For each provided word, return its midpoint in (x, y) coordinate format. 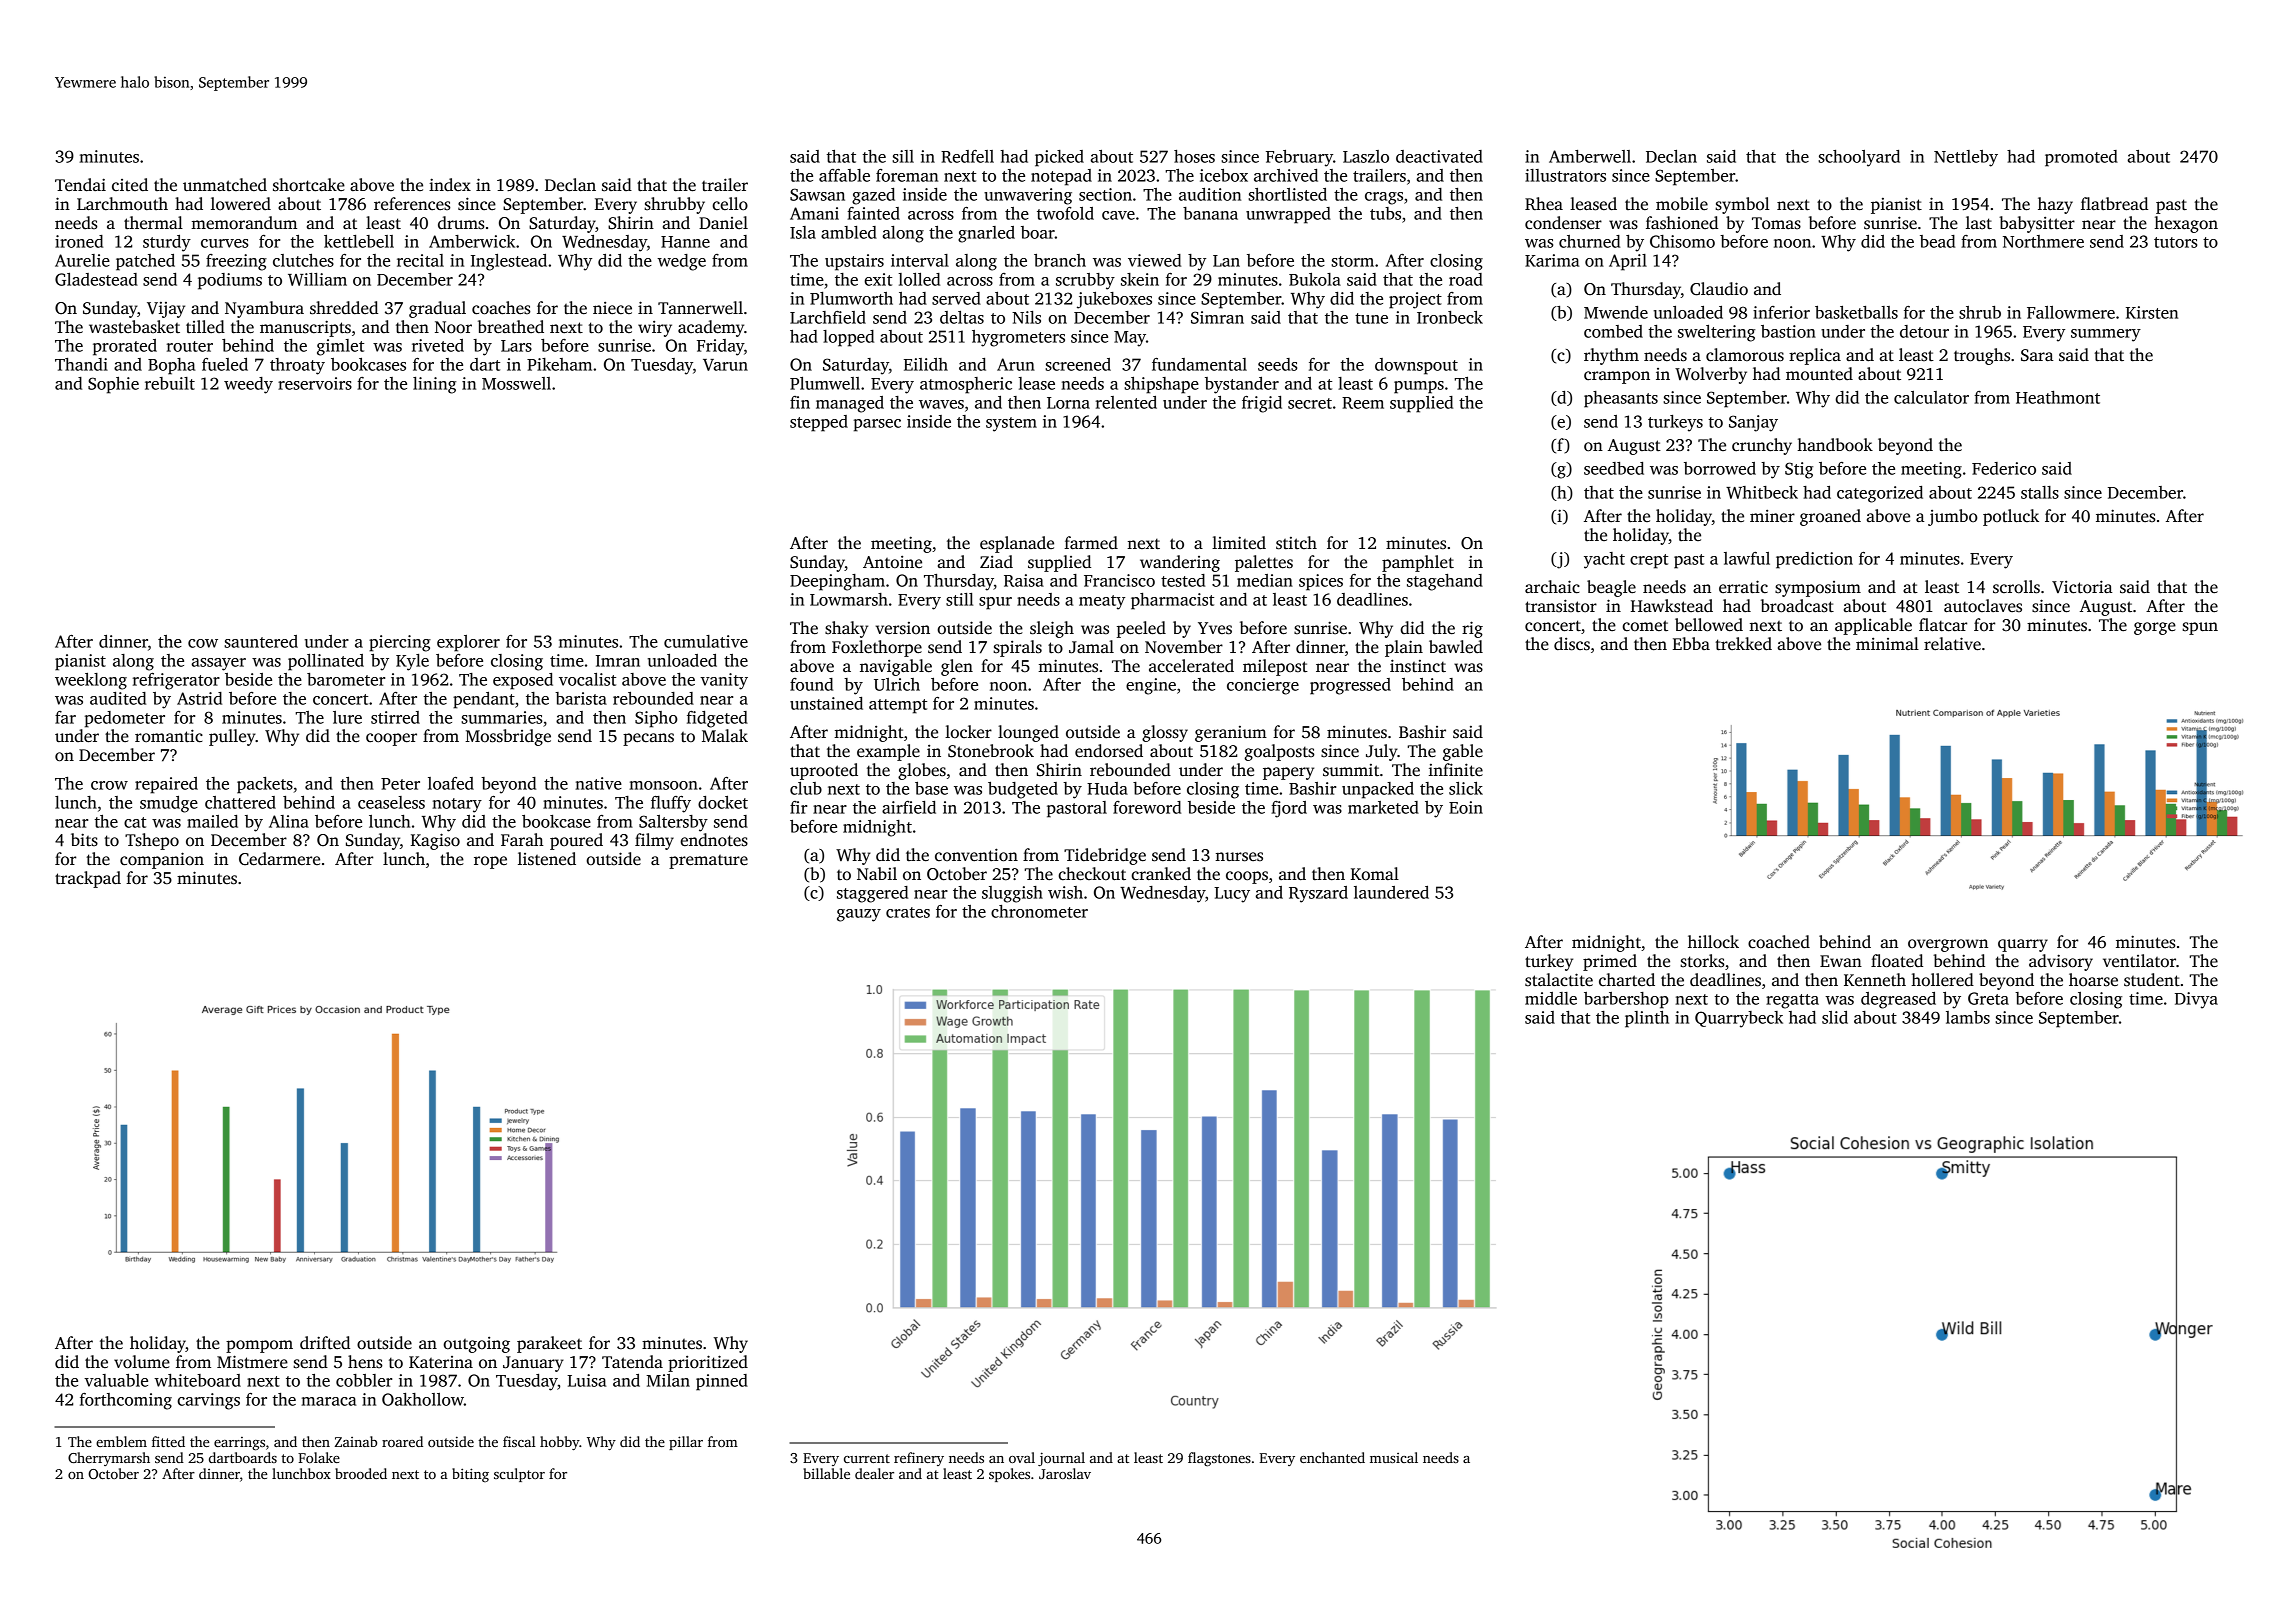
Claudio (1719, 289)
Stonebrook (991, 751)
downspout (1416, 366)
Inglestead (509, 262)
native (598, 783)
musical (1394, 1457)
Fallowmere (2071, 312)
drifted (325, 1343)
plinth (1647, 1019)
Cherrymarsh (109, 1459)
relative (1952, 644)
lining (434, 385)
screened (1078, 364)
